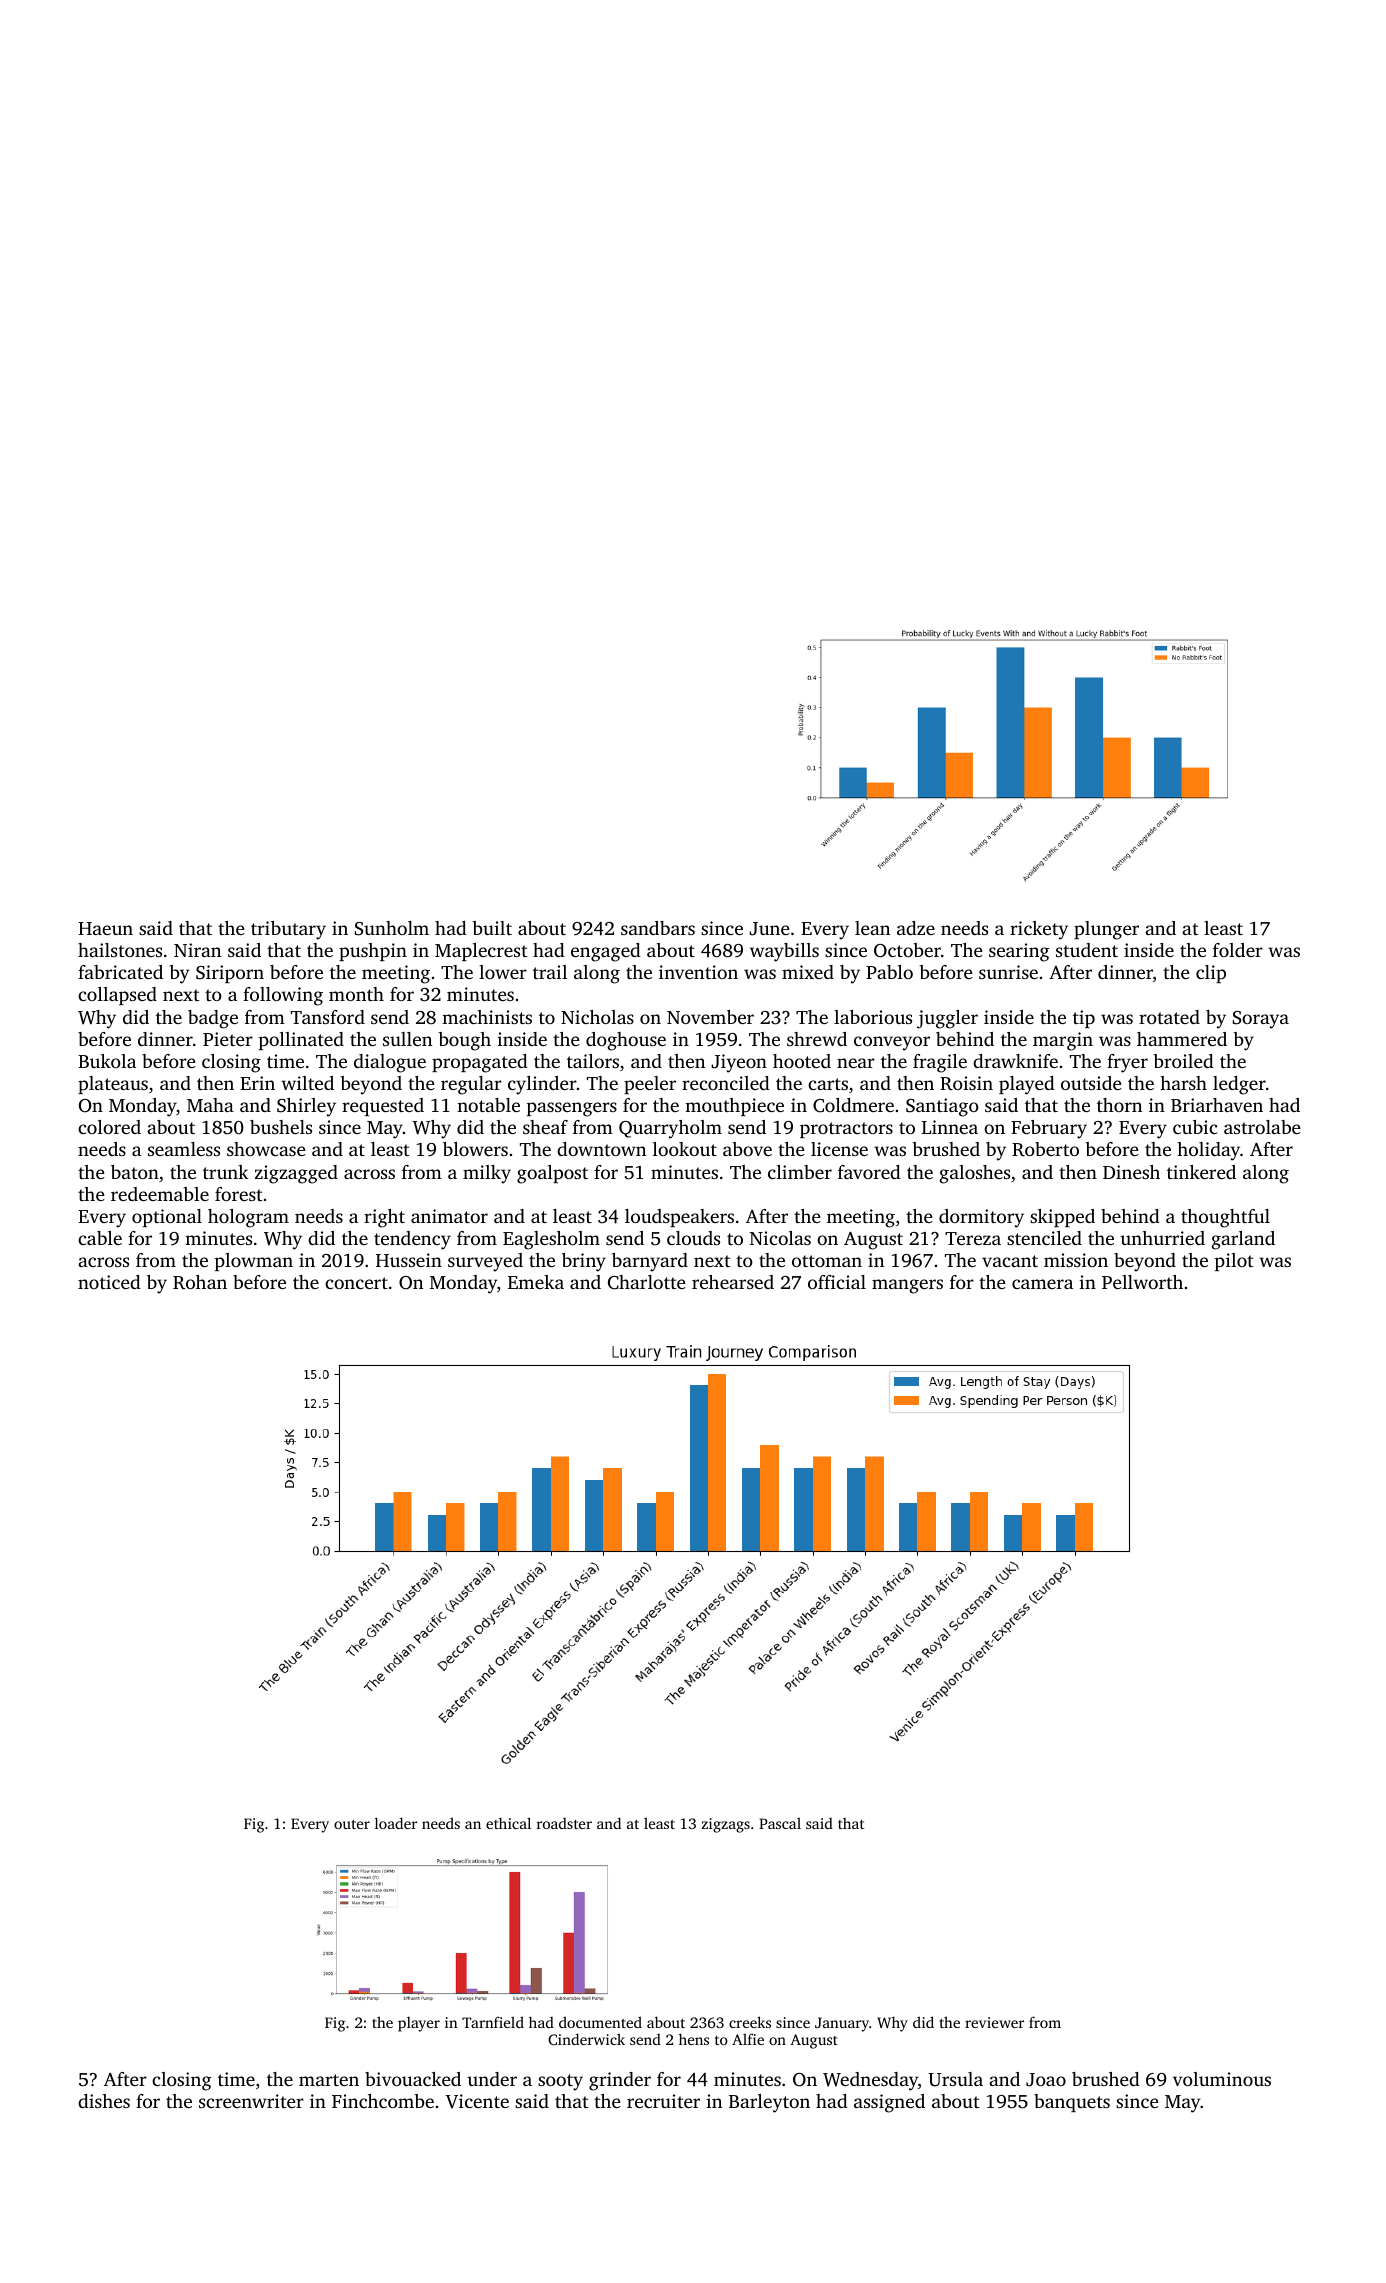  What do you see at coordinates (412, 1240) in the screenshot?
I see `tendency` at bounding box center [412, 1240].
